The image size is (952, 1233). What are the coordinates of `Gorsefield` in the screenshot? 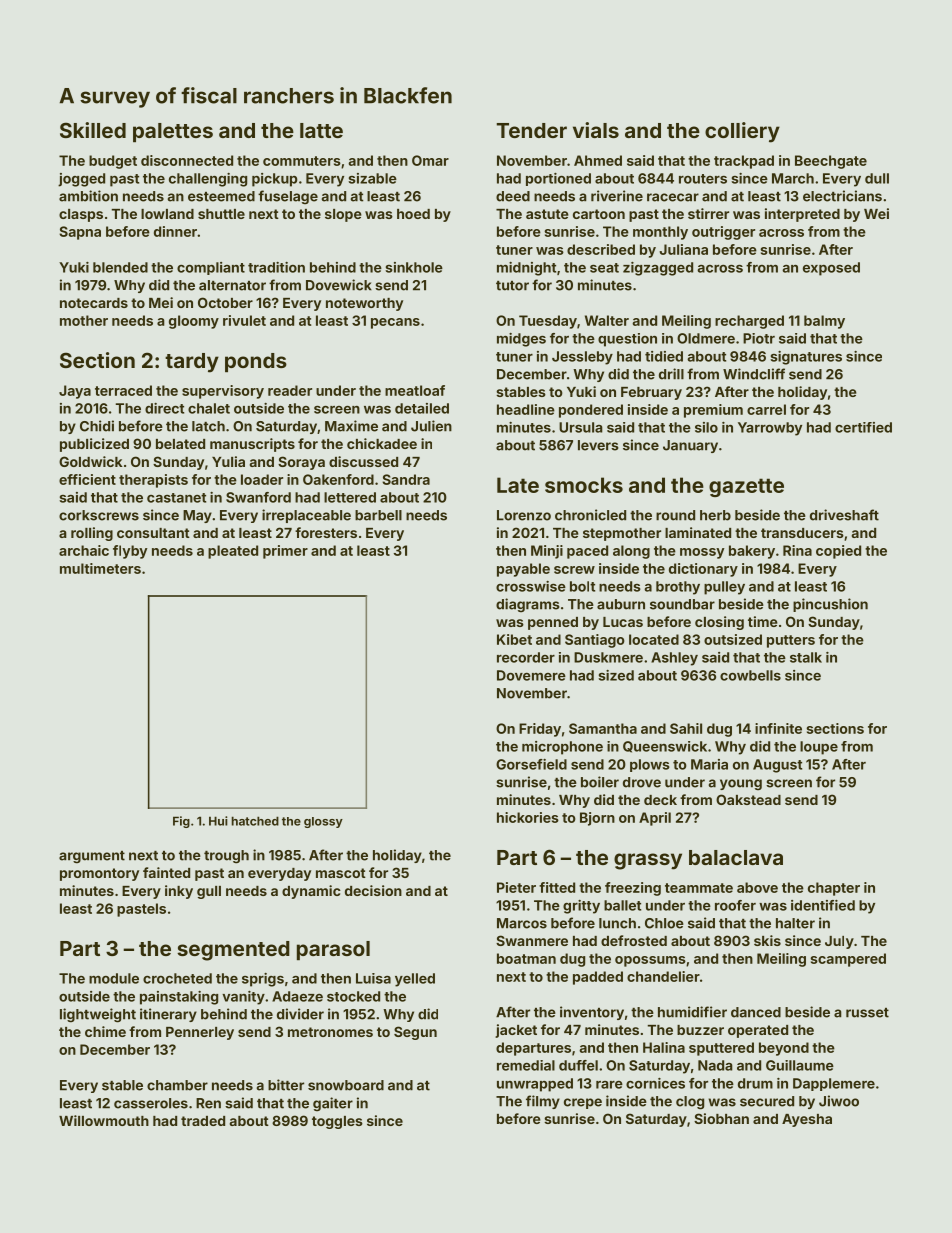 It's located at (531, 764).
